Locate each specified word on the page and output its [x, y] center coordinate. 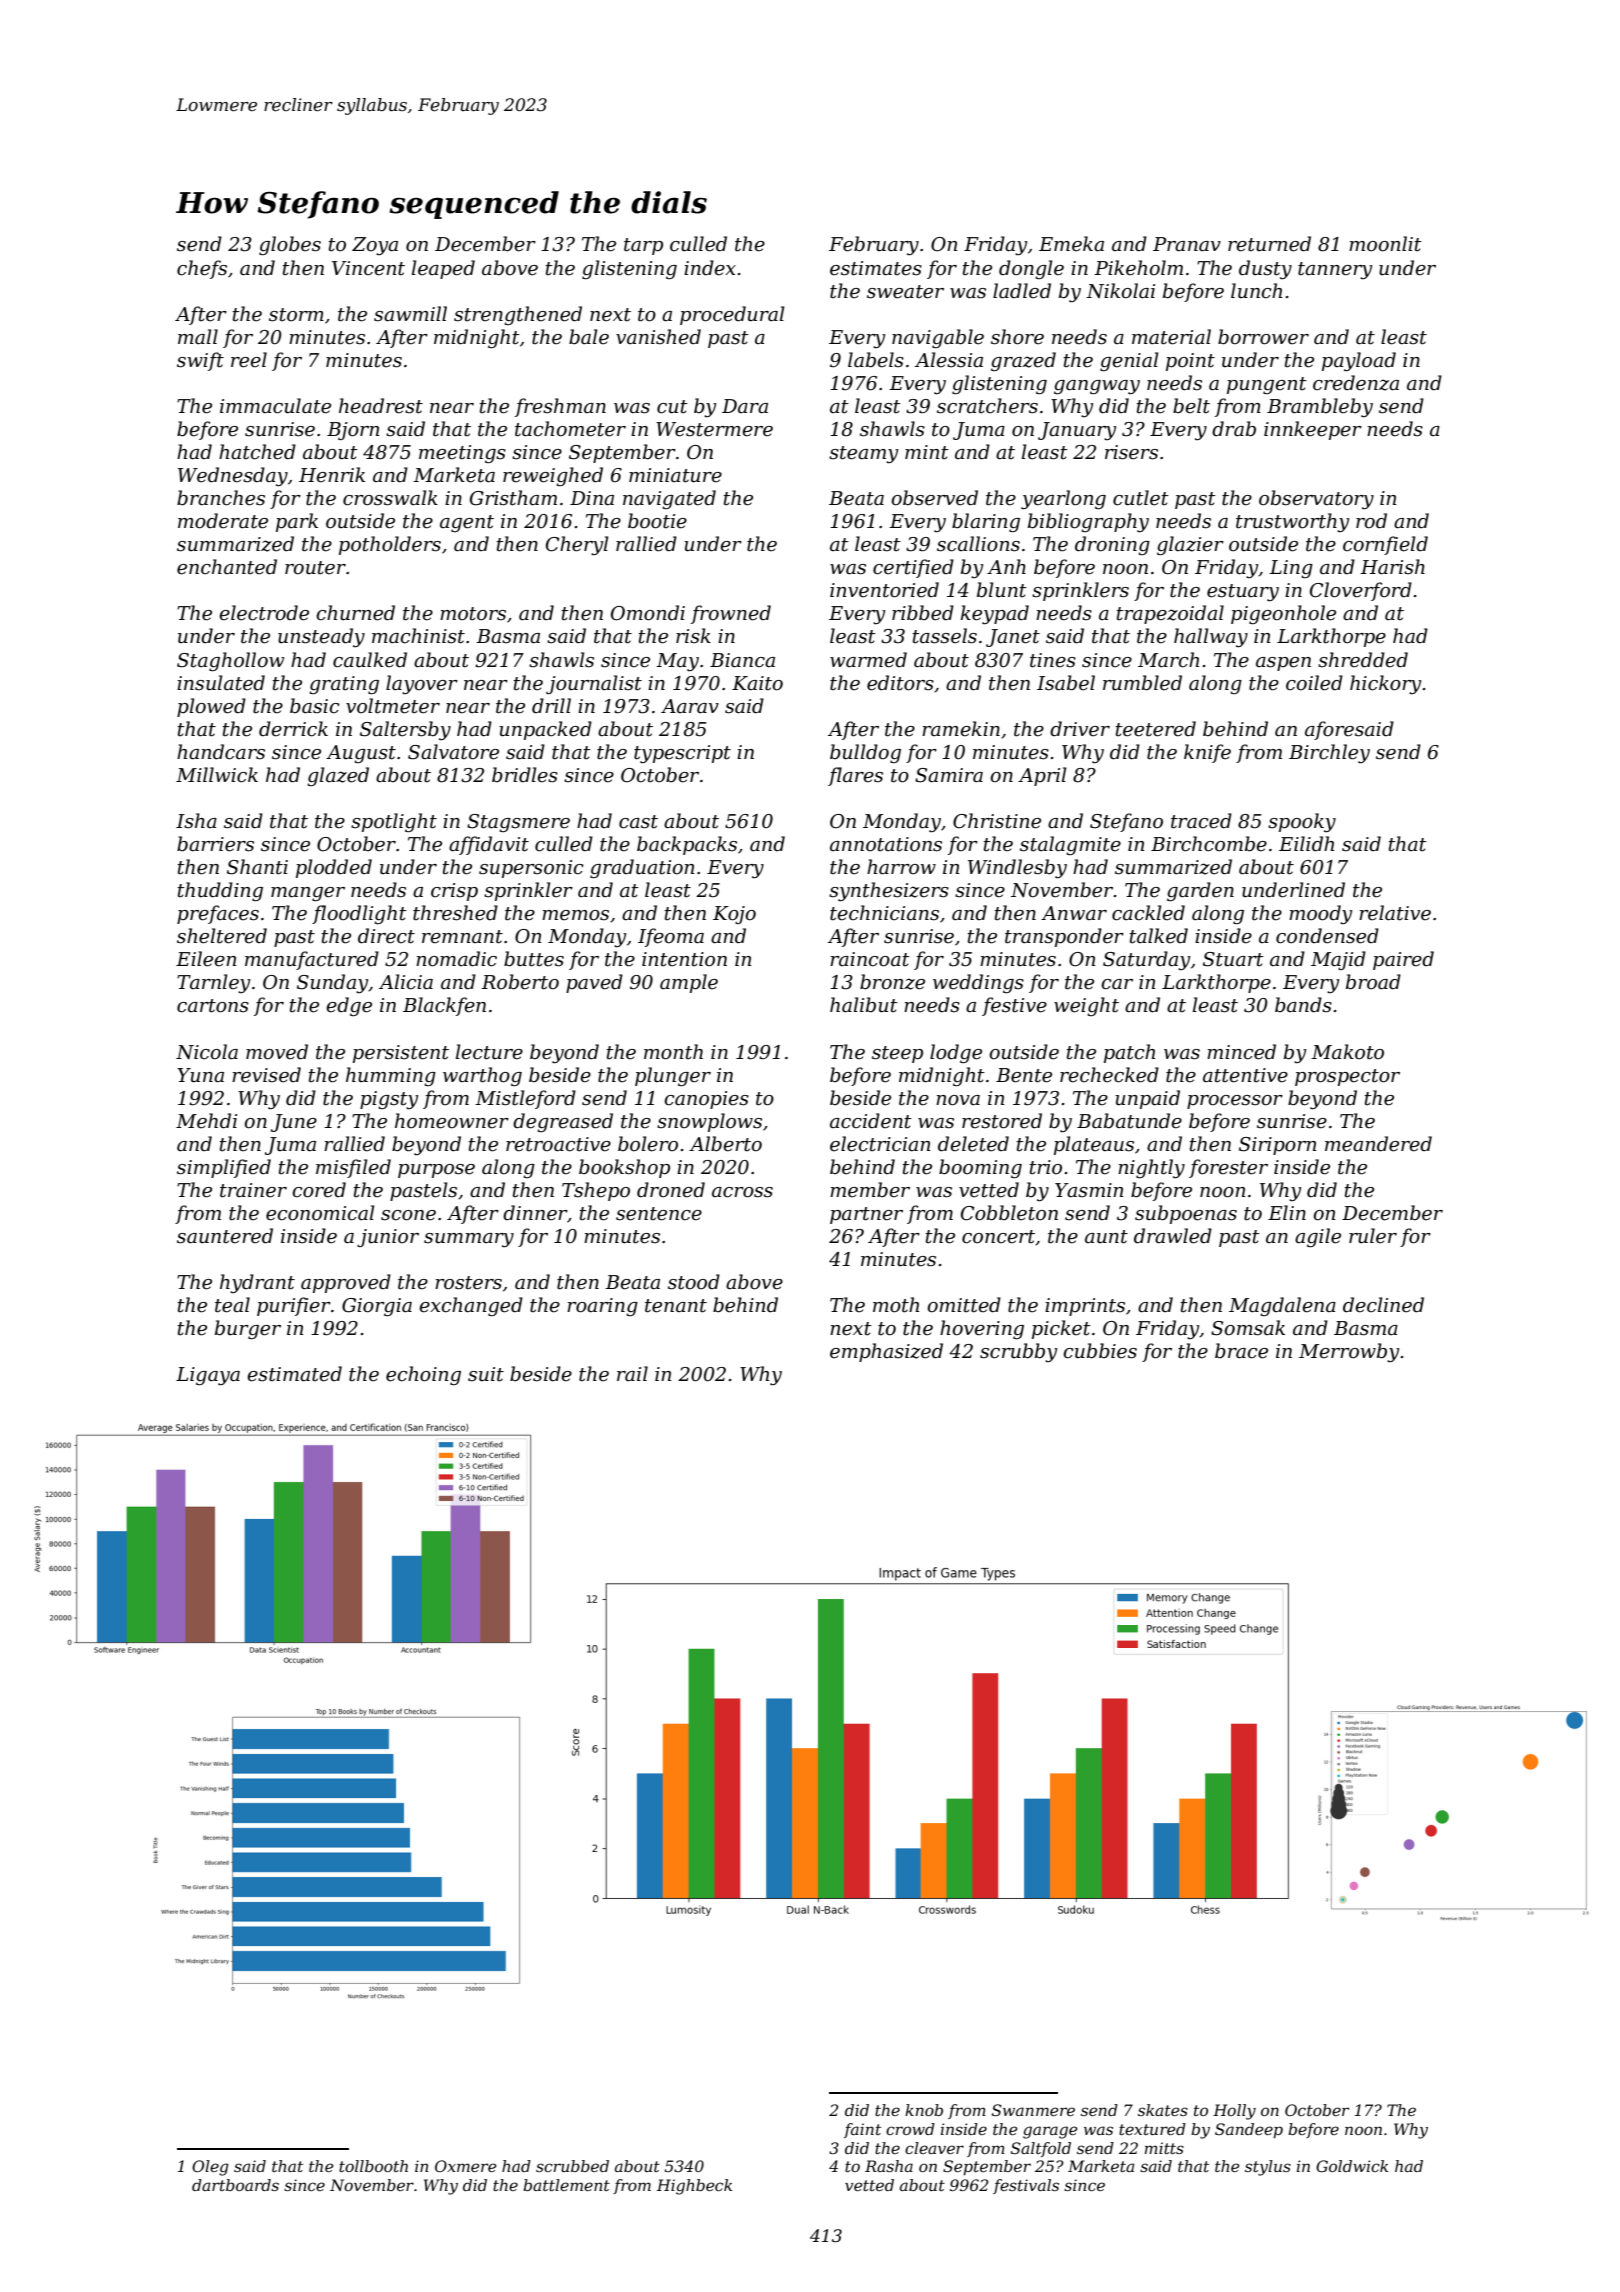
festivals [1026, 2186]
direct [386, 936]
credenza [1356, 383]
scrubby [1018, 1352]
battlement [566, 2185]
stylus [1268, 2168]
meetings [462, 454]
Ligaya [208, 1376]
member [870, 1190]
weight [1086, 1006]
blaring [986, 522]
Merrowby [1349, 1352]
